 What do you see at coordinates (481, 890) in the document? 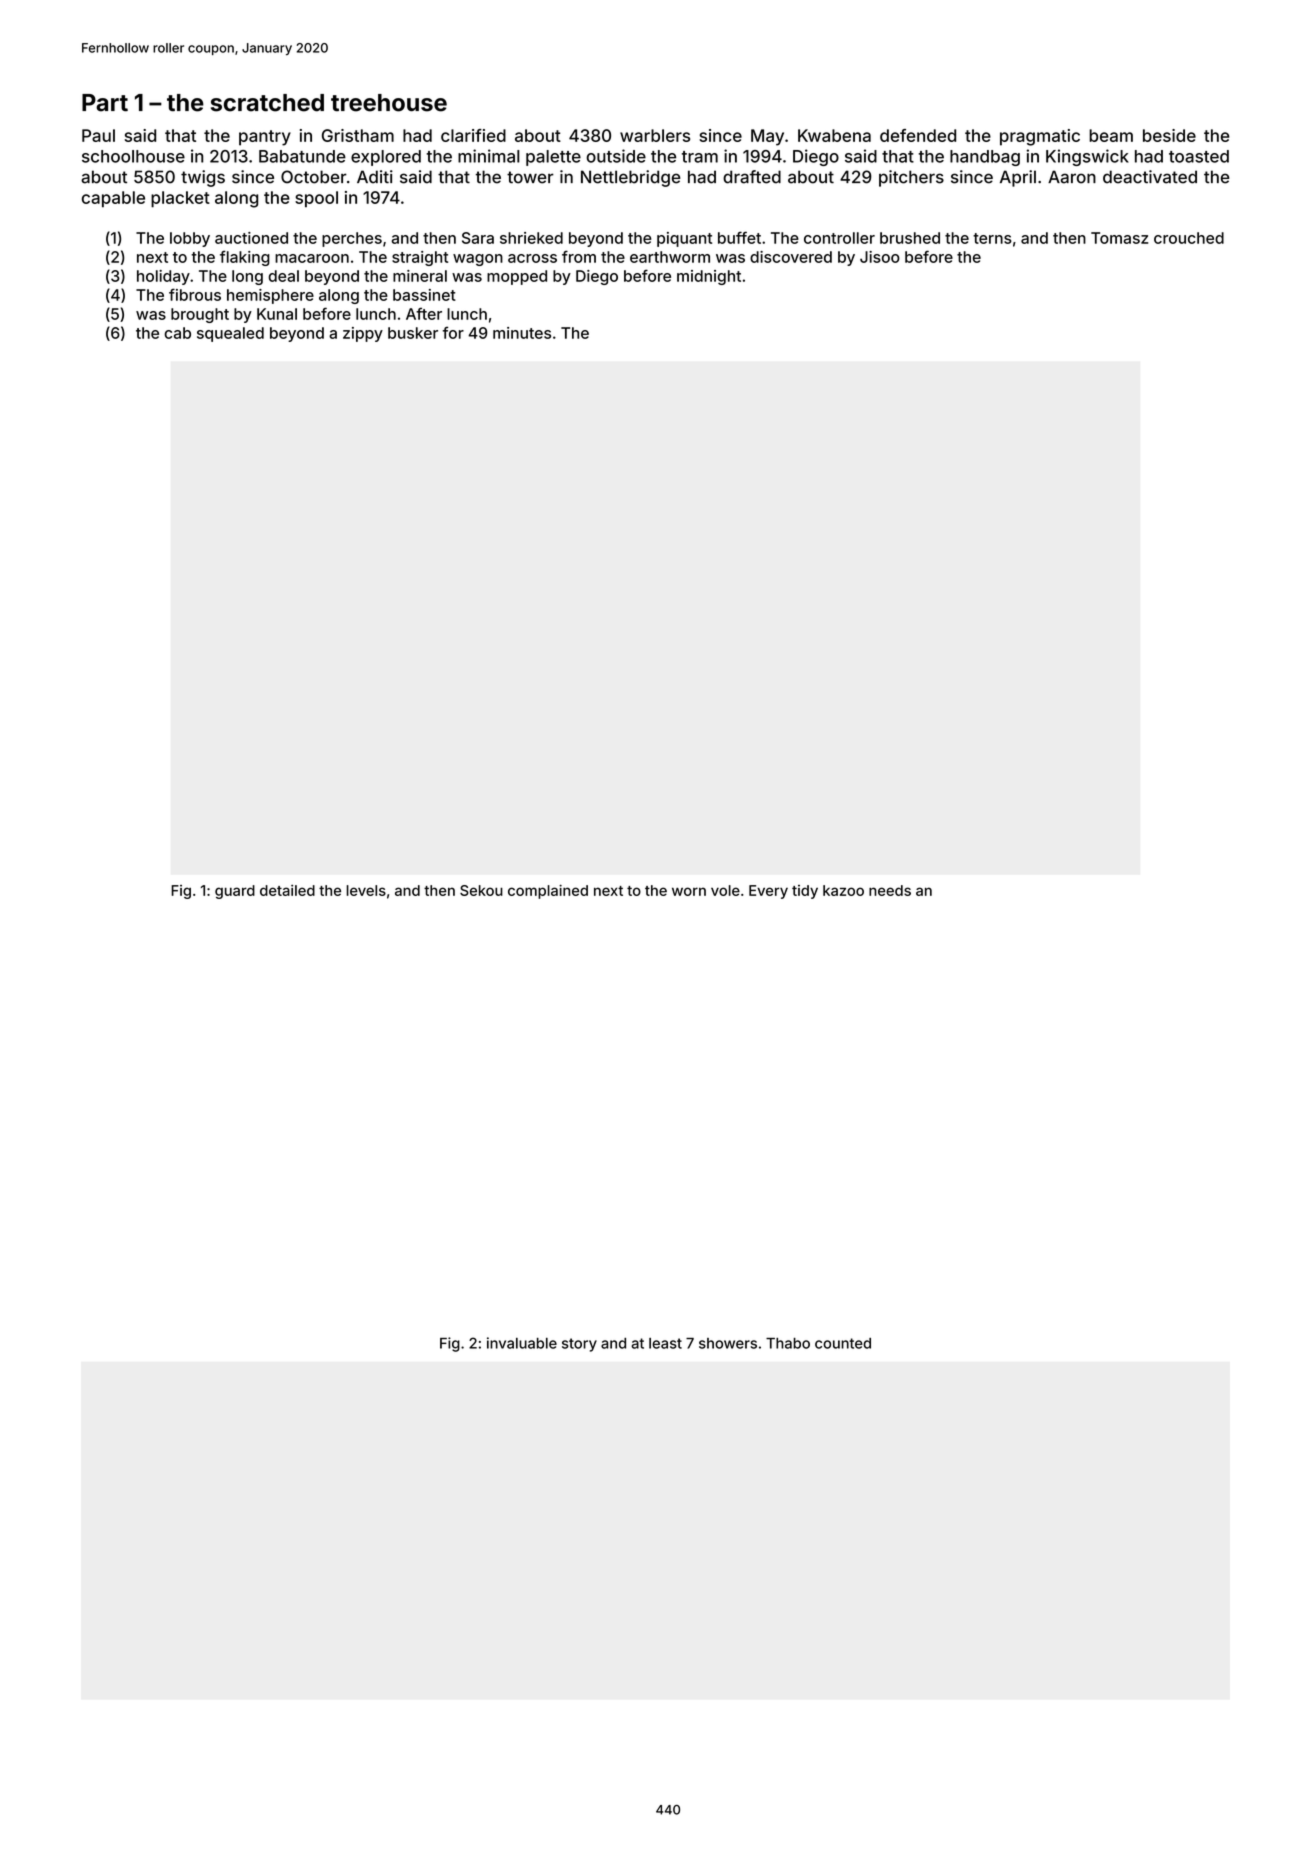
I see `Sekou` at bounding box center [481, 890].
